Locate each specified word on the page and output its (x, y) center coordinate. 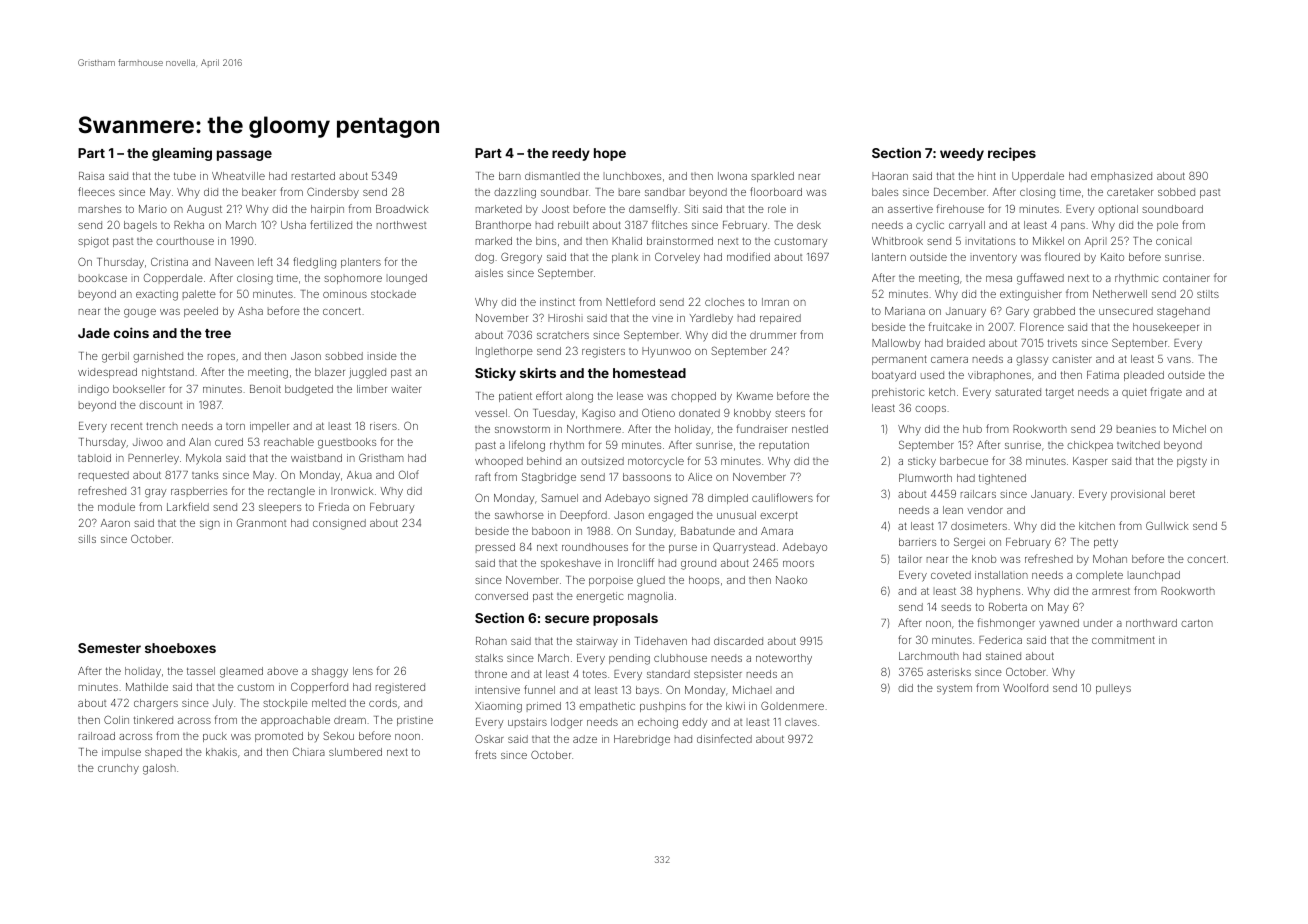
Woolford (1025, 687)
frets (485, 754)
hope (610, 154)
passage (244, 155)
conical (1174, 241)
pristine (415, 721)
